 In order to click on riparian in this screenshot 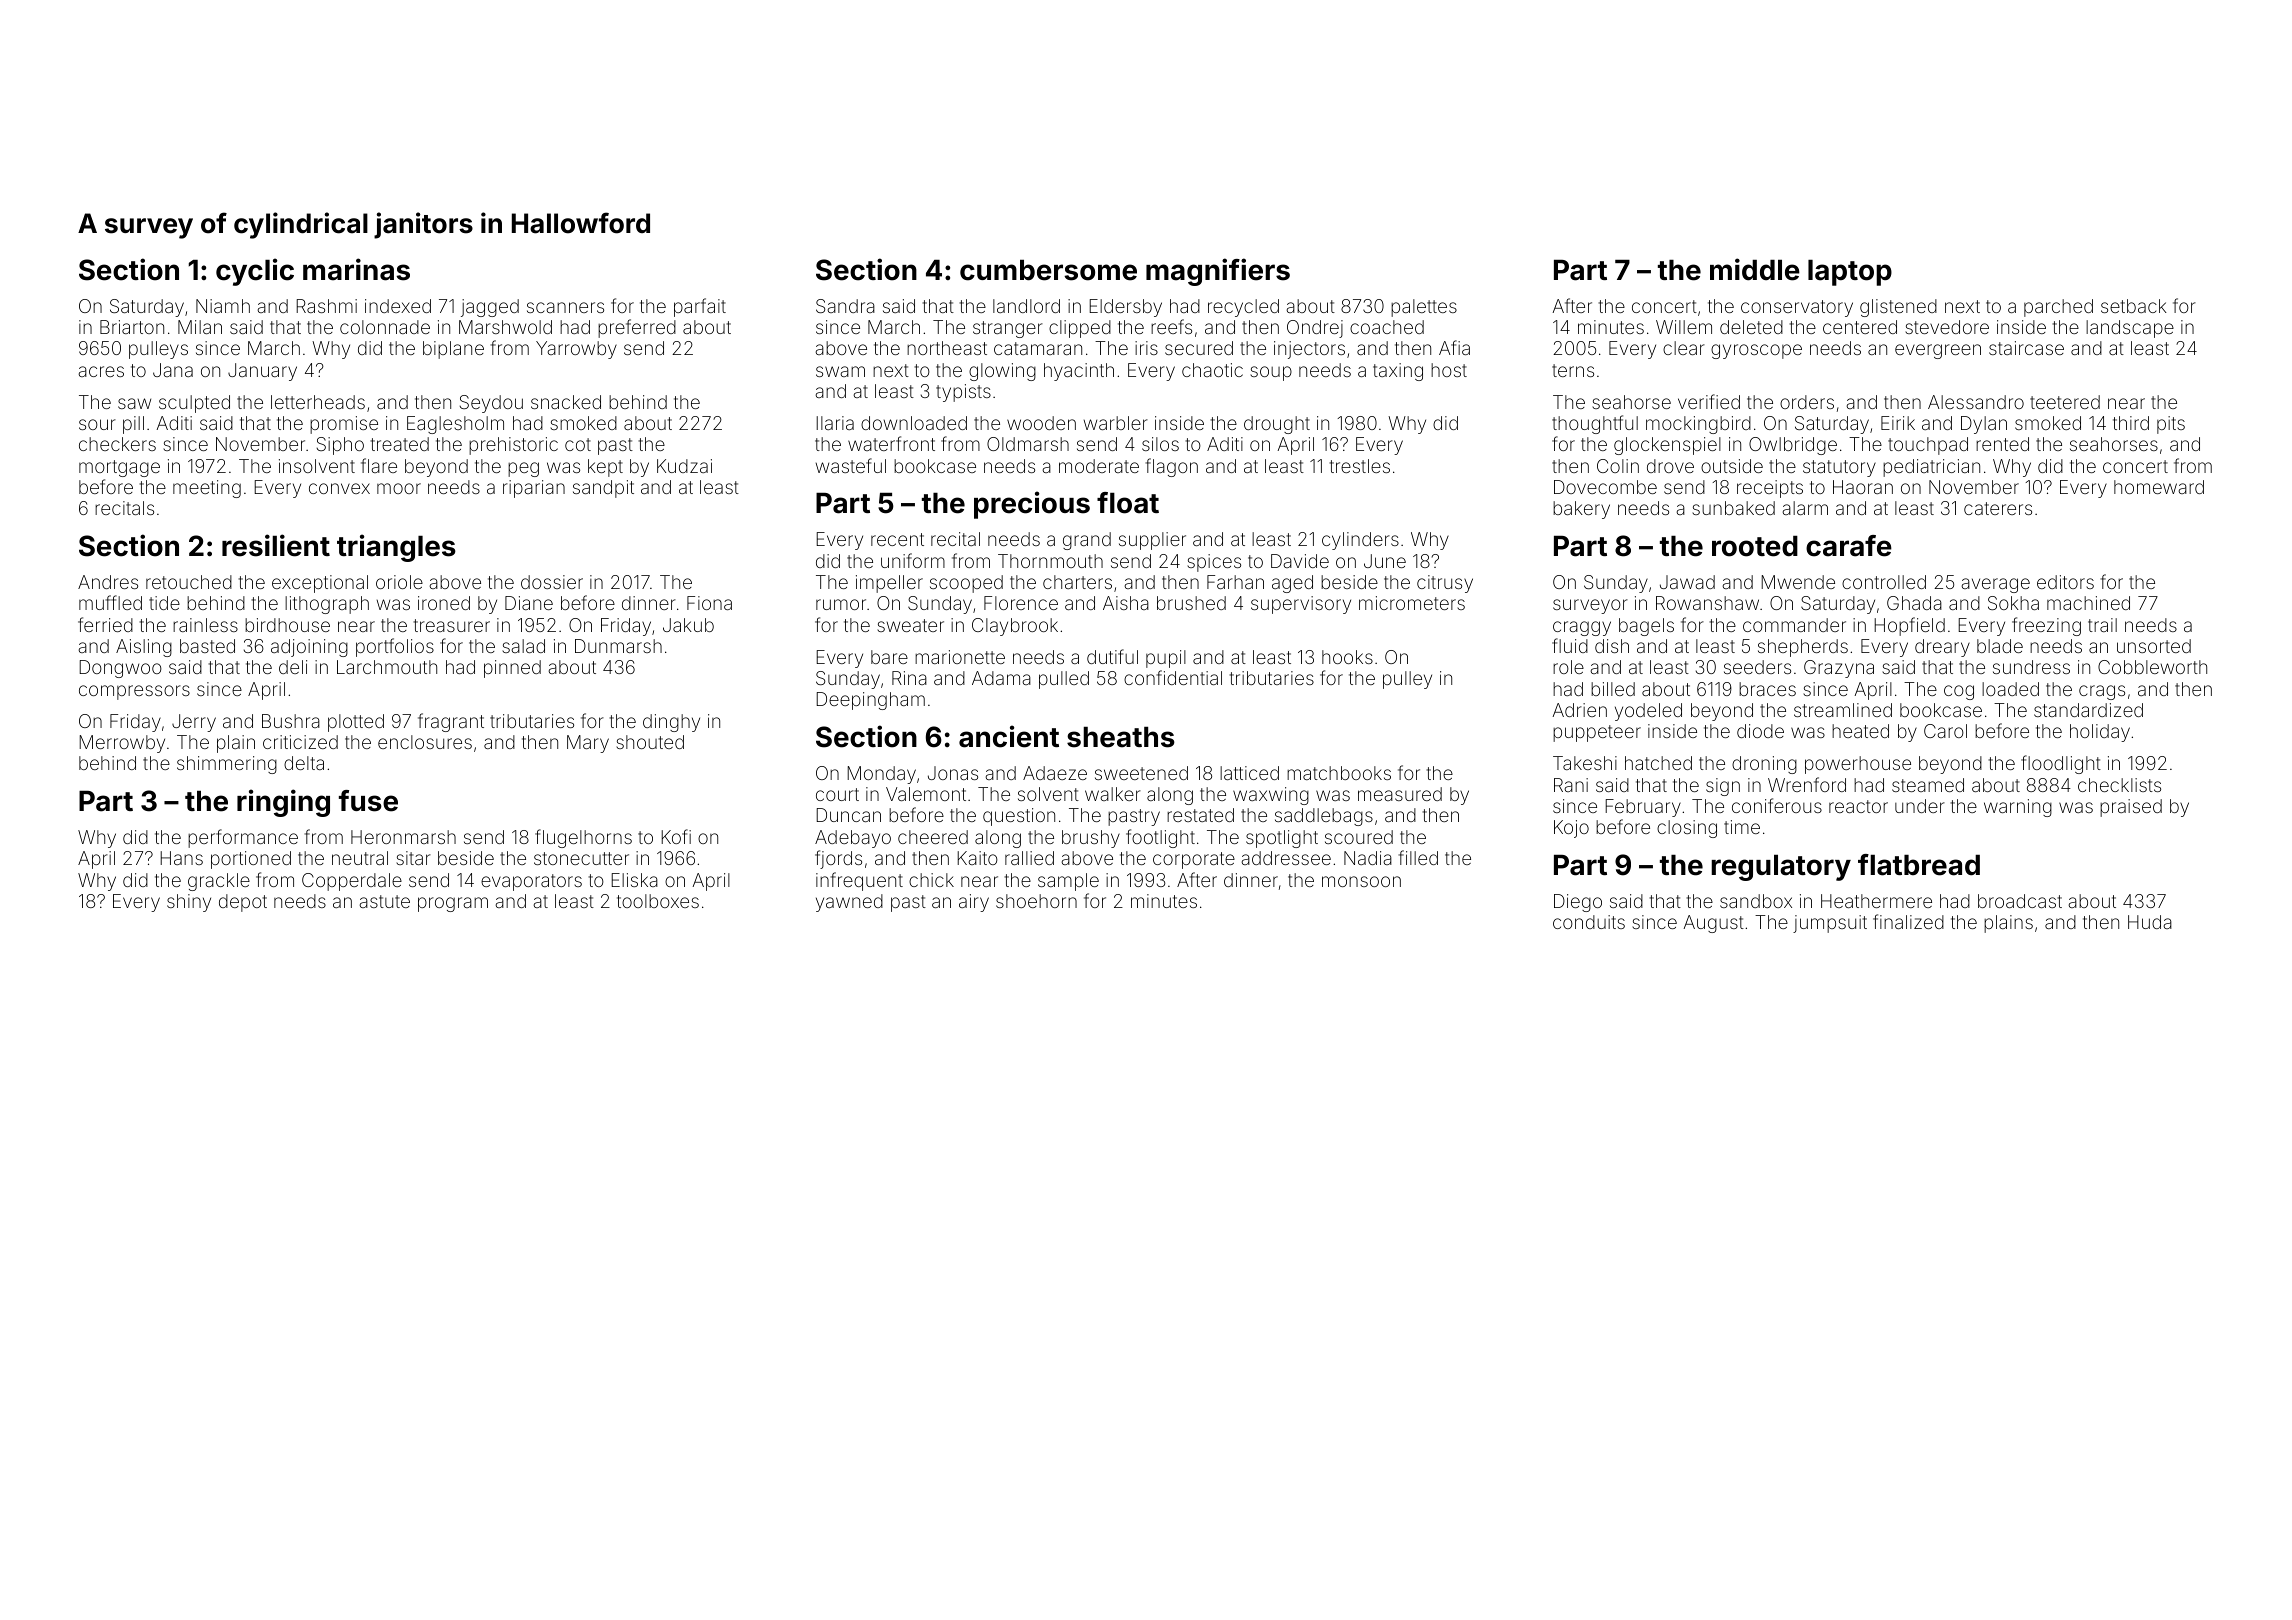, I will do `click(534, 489)`.
